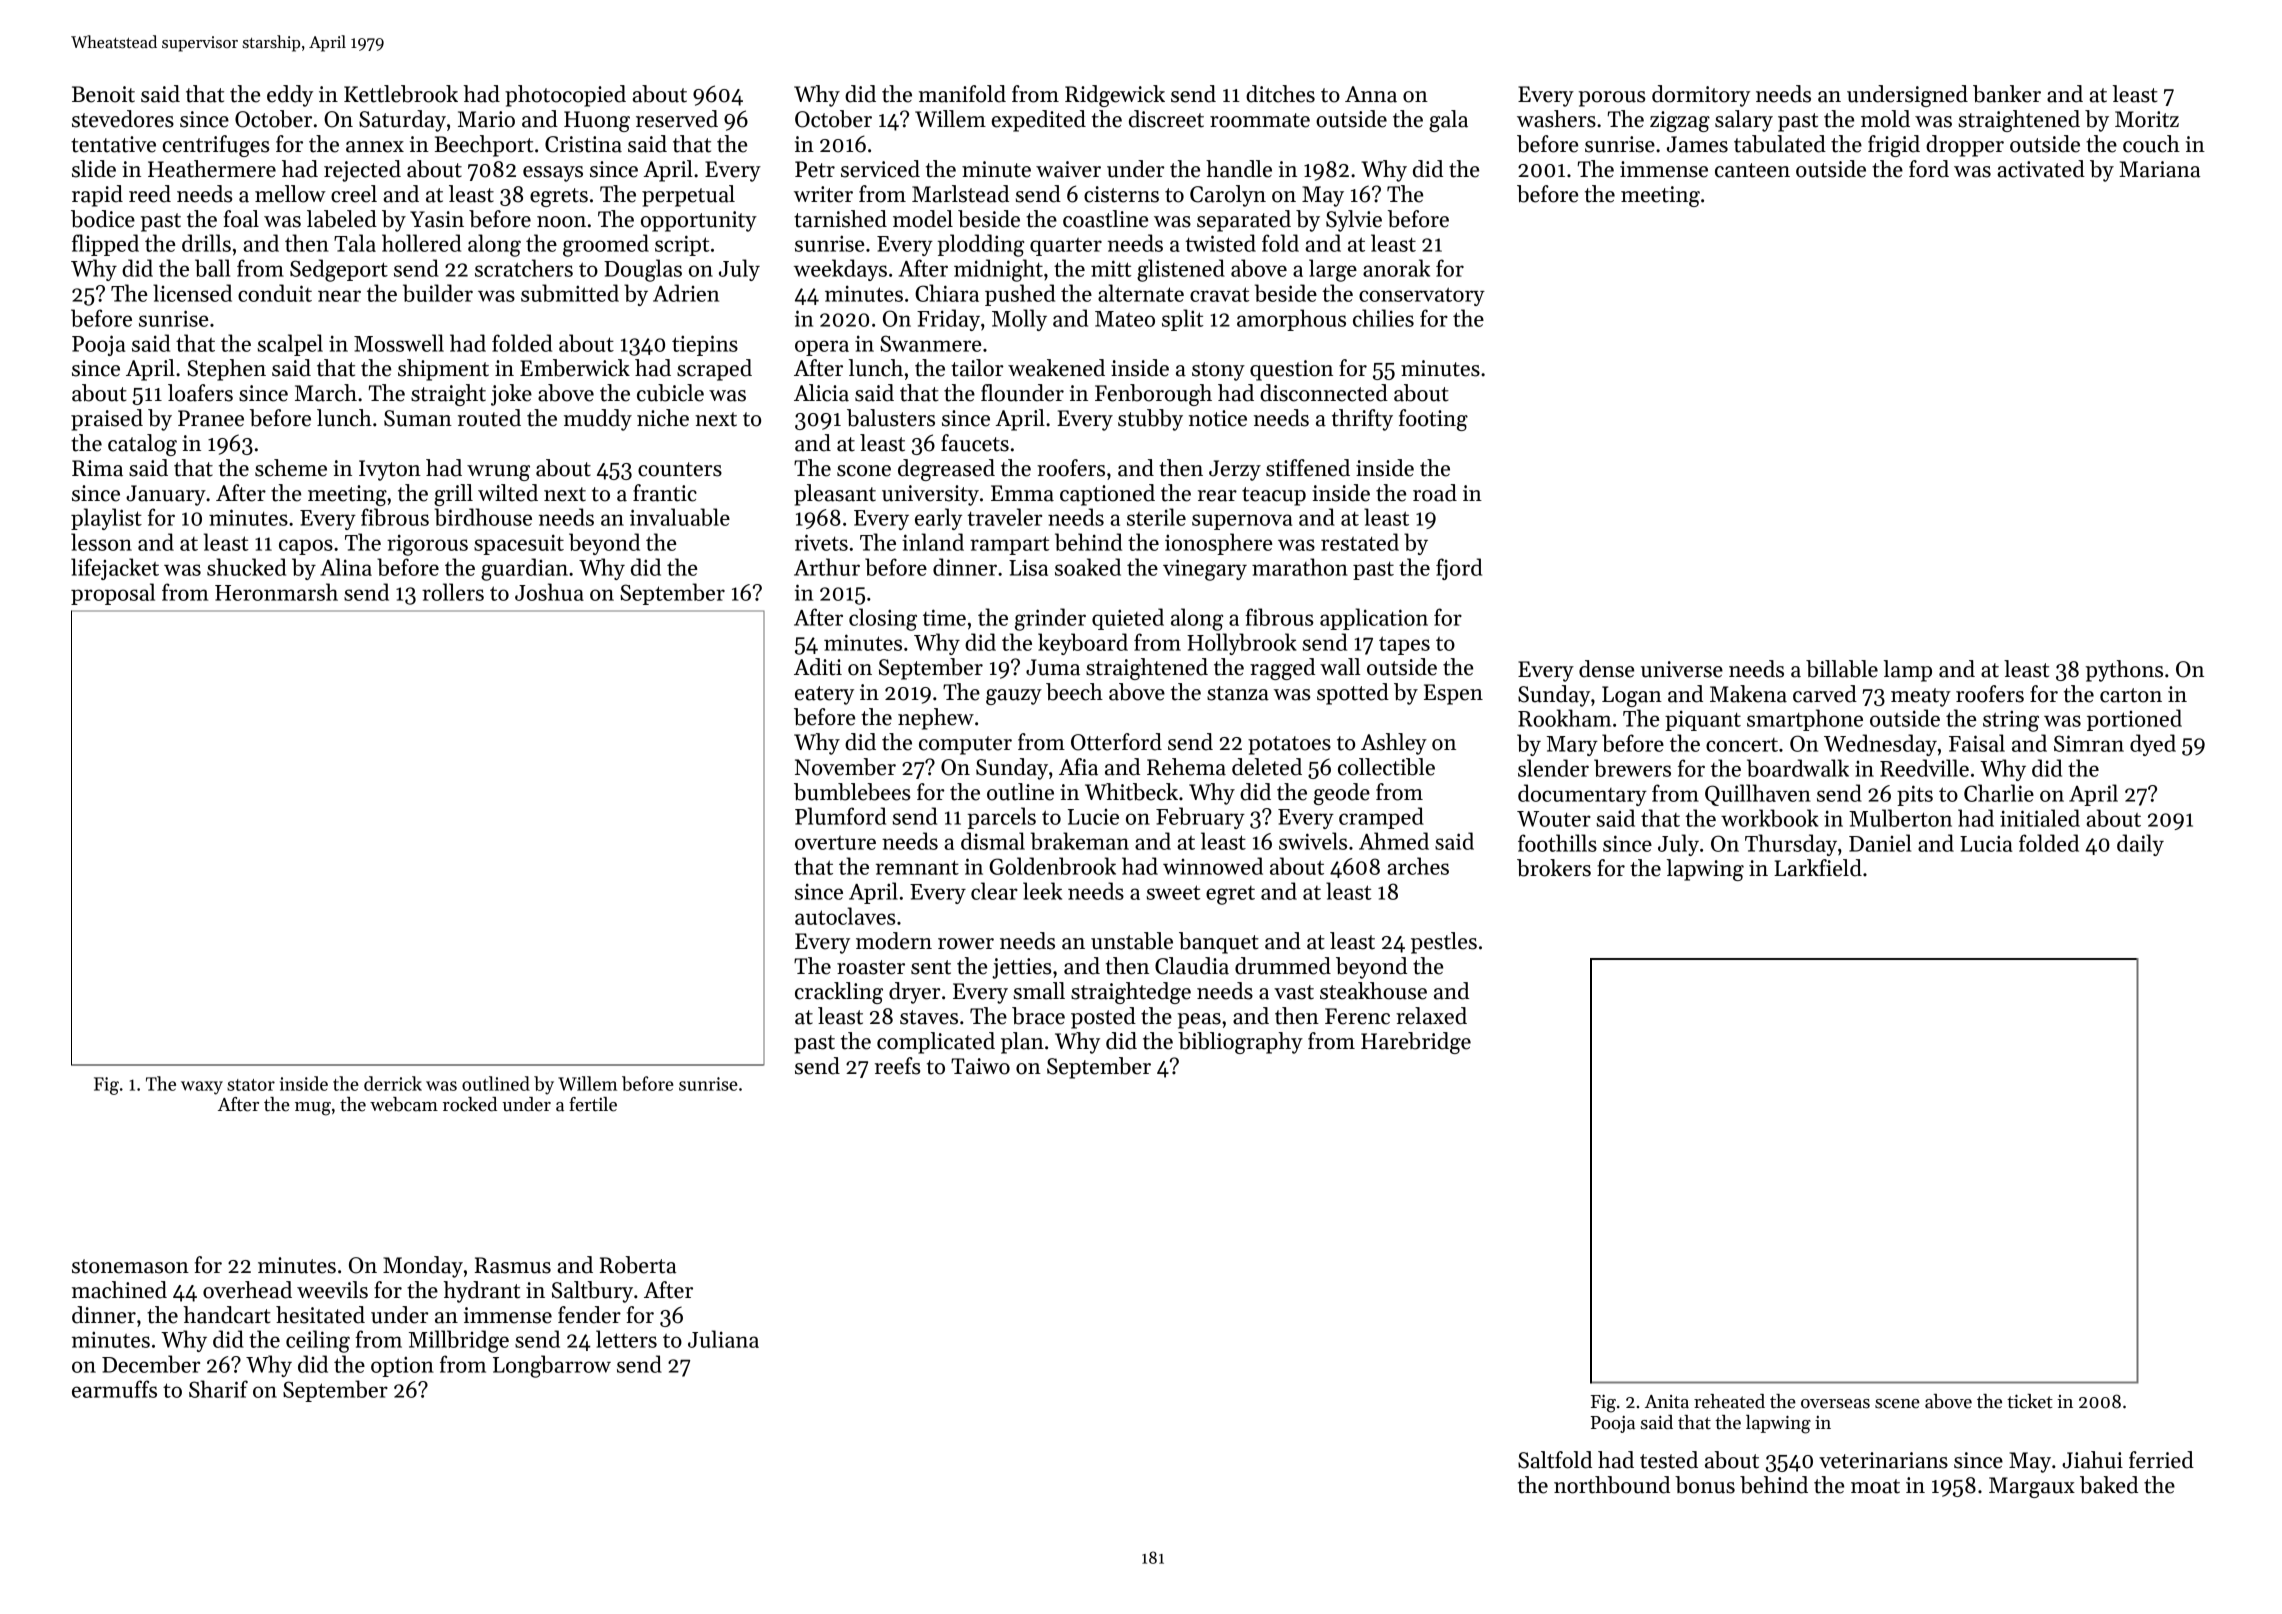 The image size is (2282, 1614). Describe the element at coordinates (1240, 1043) in the page. I see `bibliography` at that location.
